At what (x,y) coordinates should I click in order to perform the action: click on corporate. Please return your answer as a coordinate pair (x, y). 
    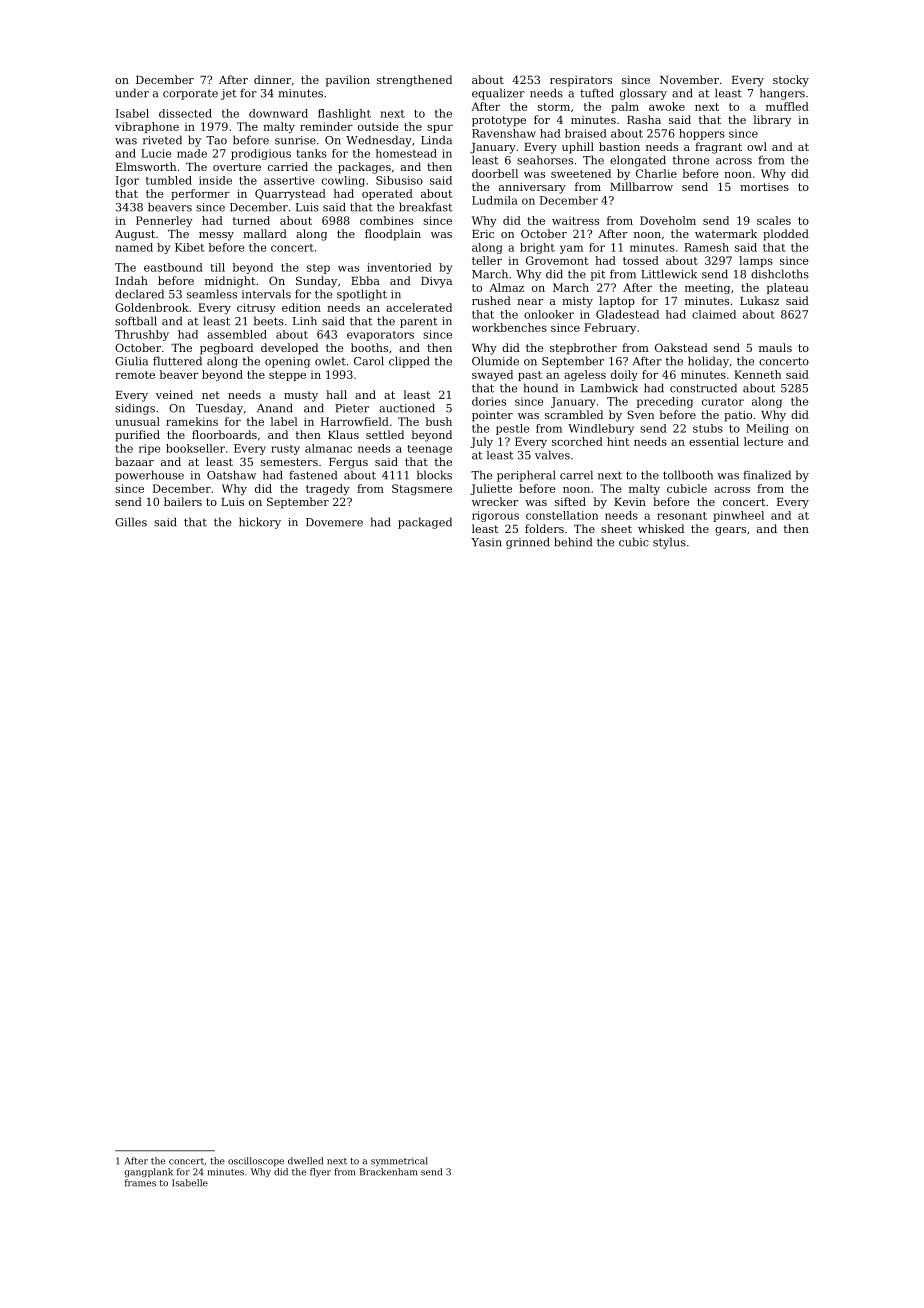
    Looking at the image, I should click on (190, 95).
